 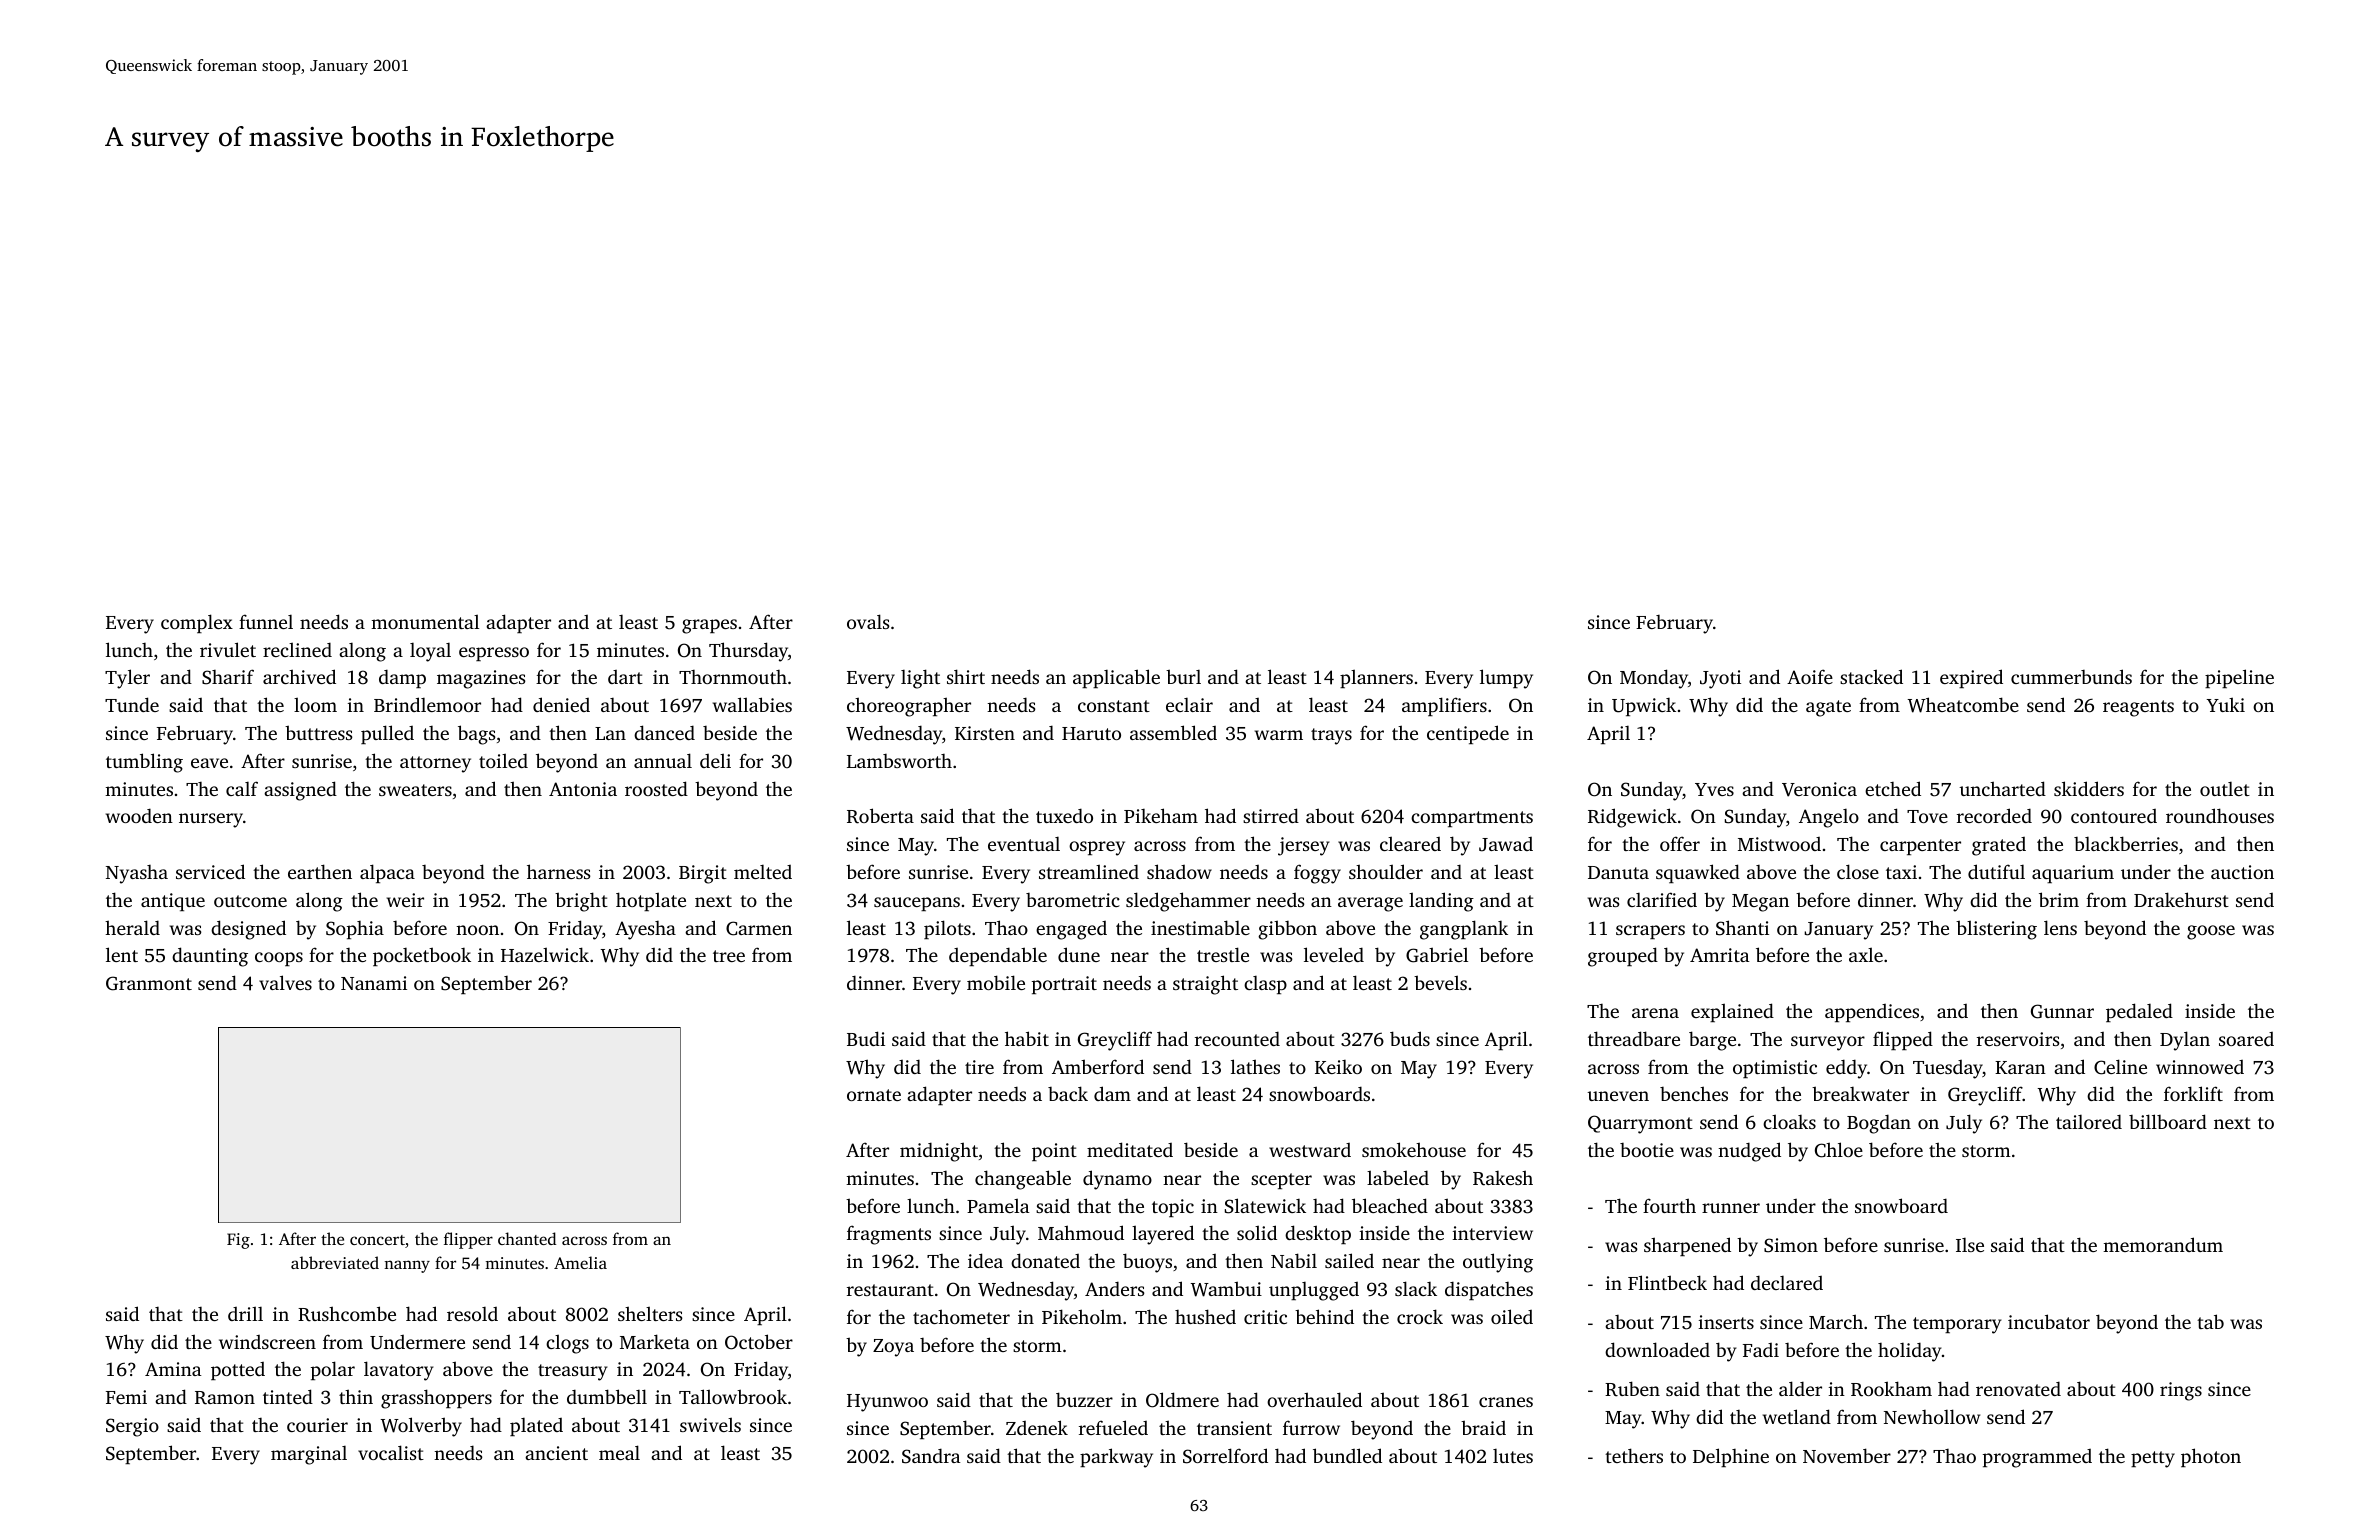 I want to click on pipeline, so click(x=2239, y=678).
